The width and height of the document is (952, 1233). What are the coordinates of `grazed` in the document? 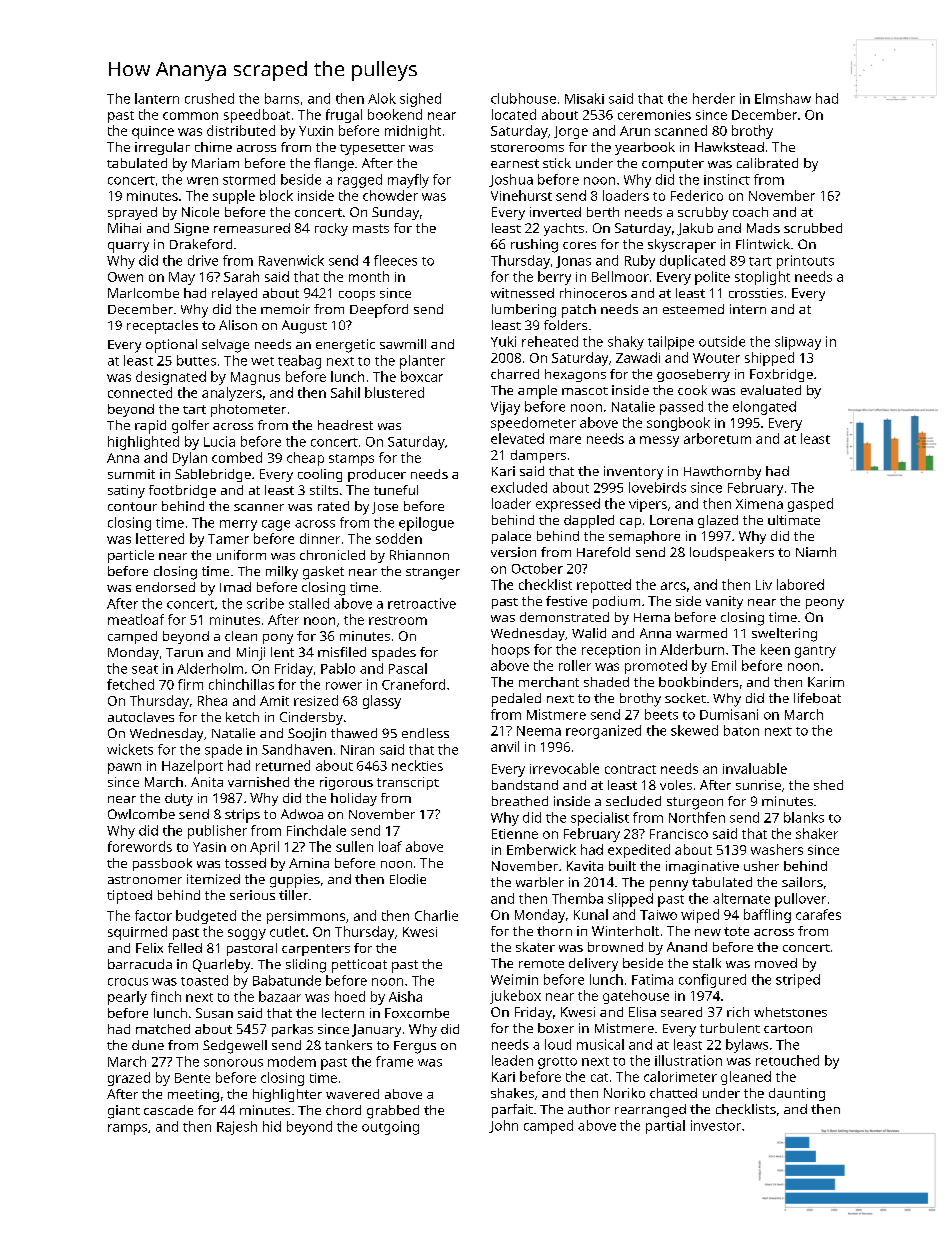 It's located at (129, 1079).
